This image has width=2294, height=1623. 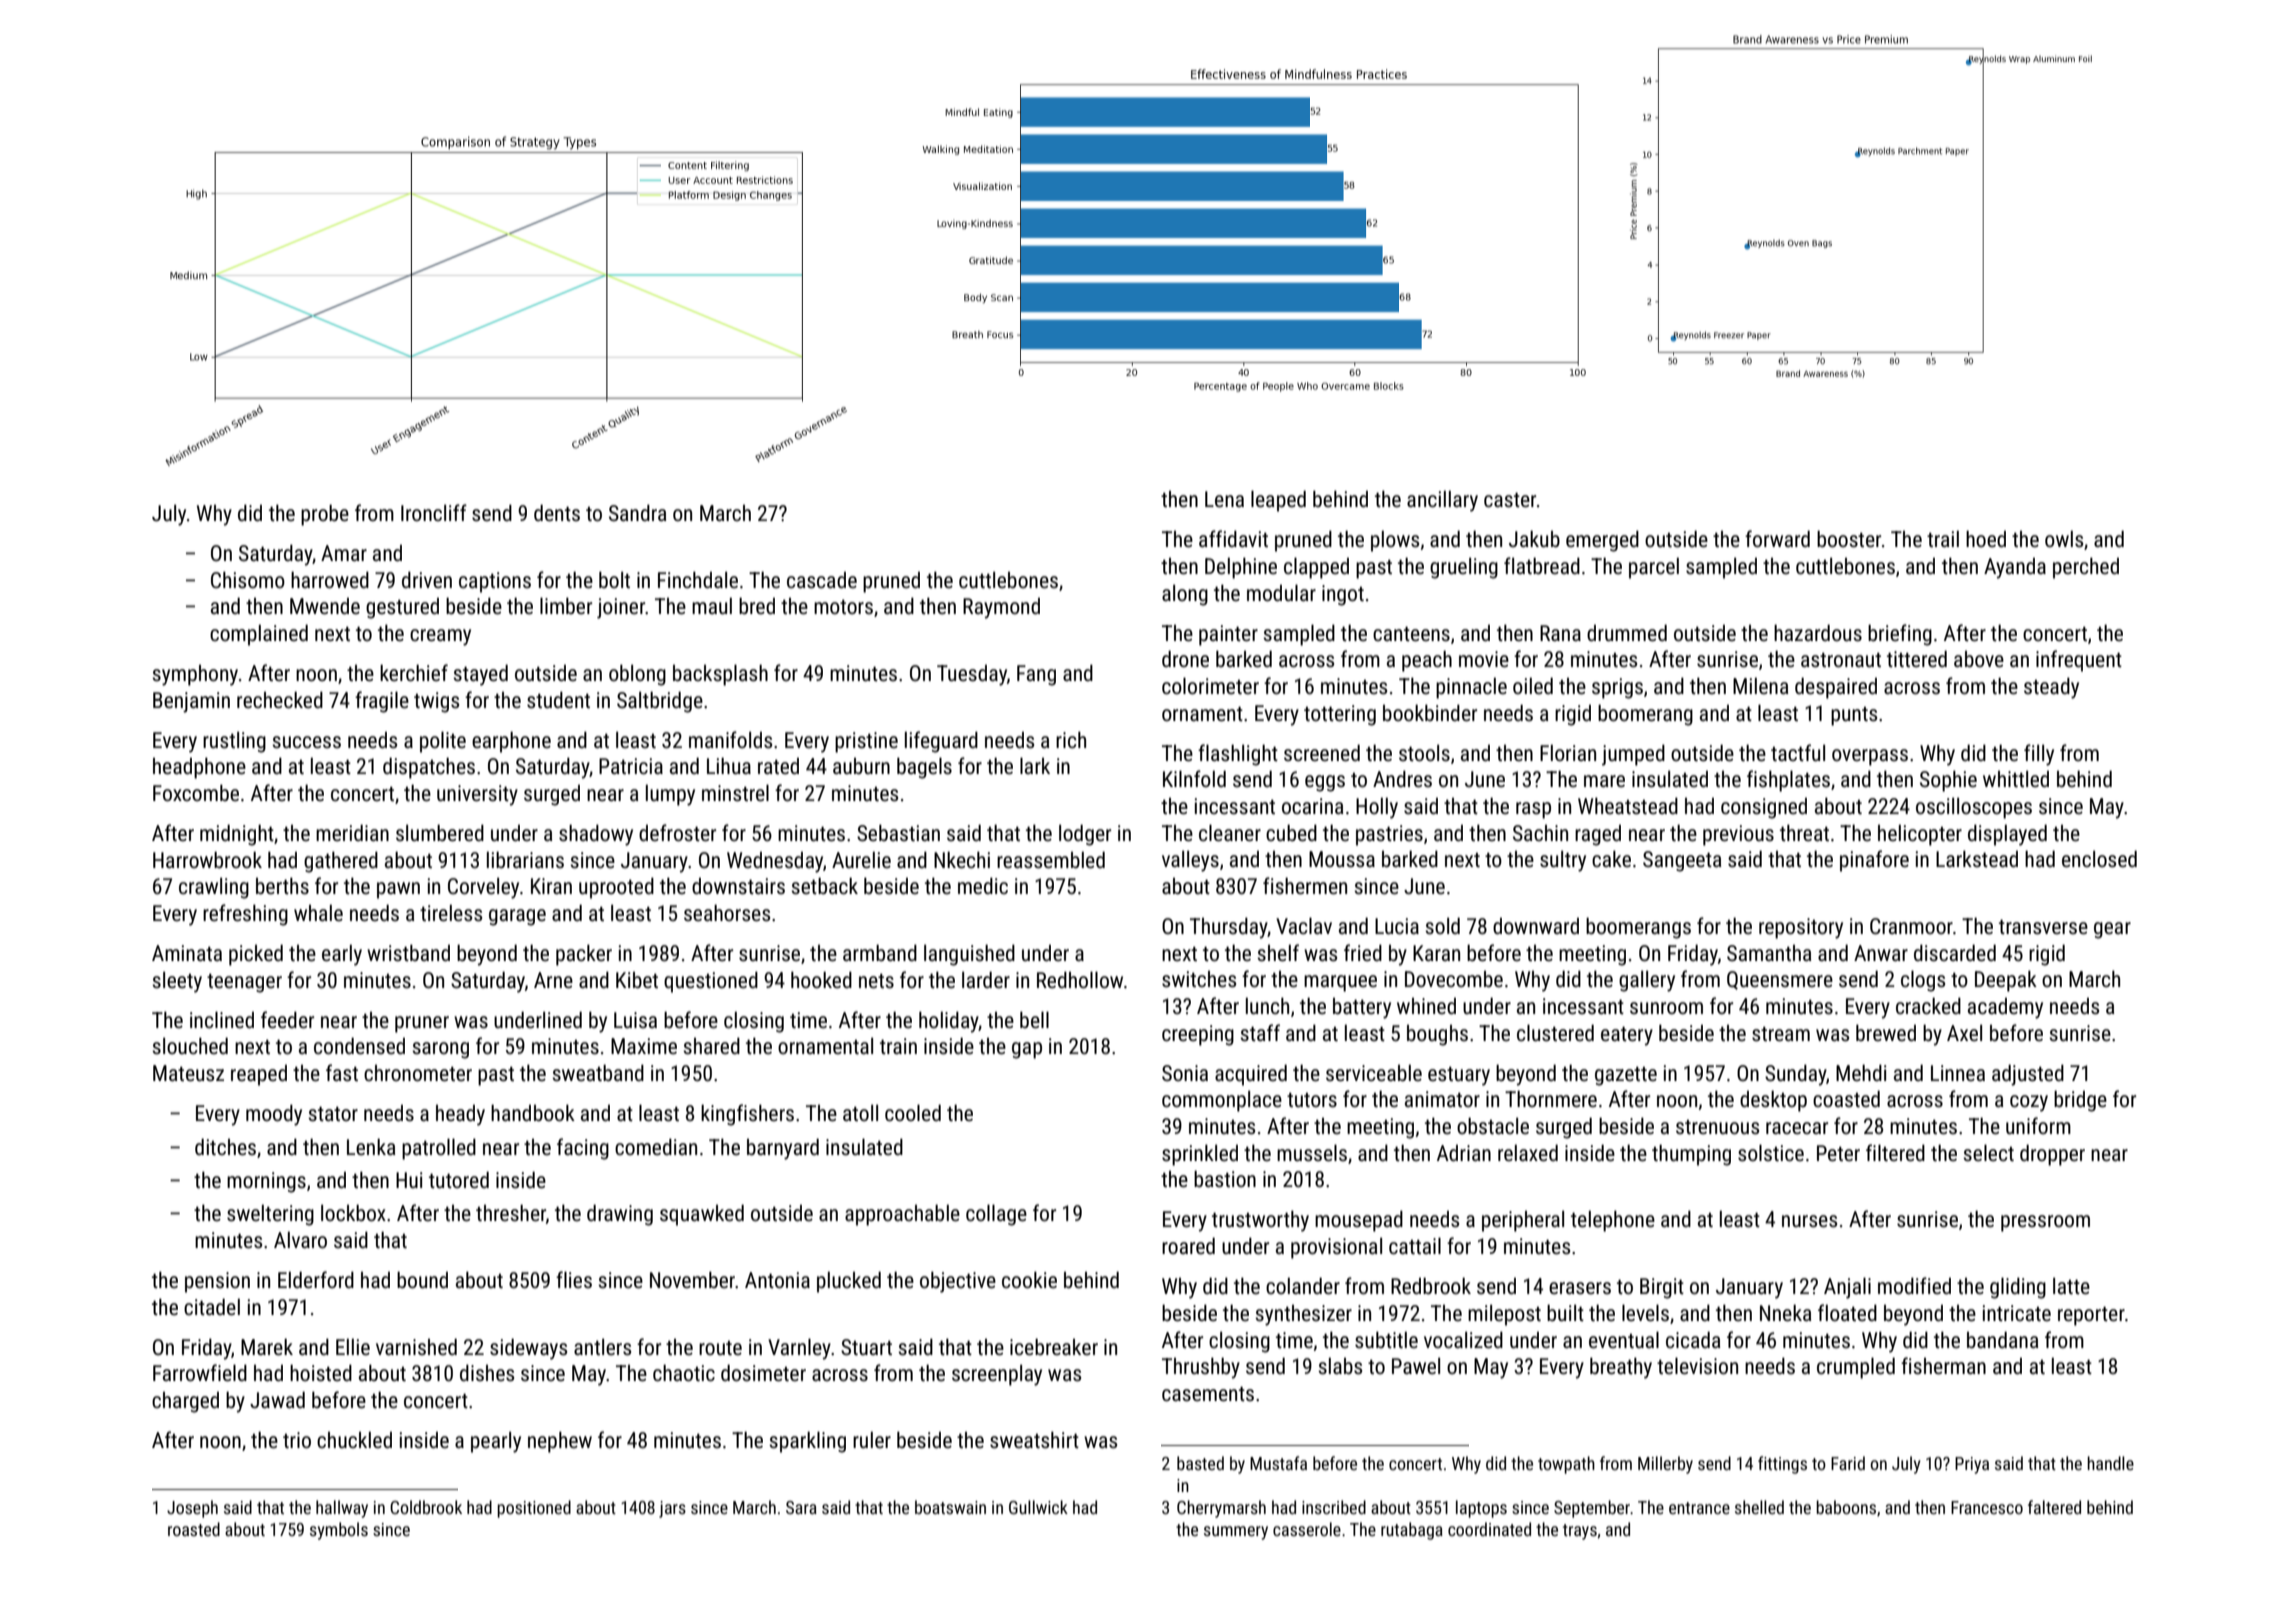 What do you see at coordinates (339, 1531) in the image?
I see `symbols` at bounding box center [339, 1531].
